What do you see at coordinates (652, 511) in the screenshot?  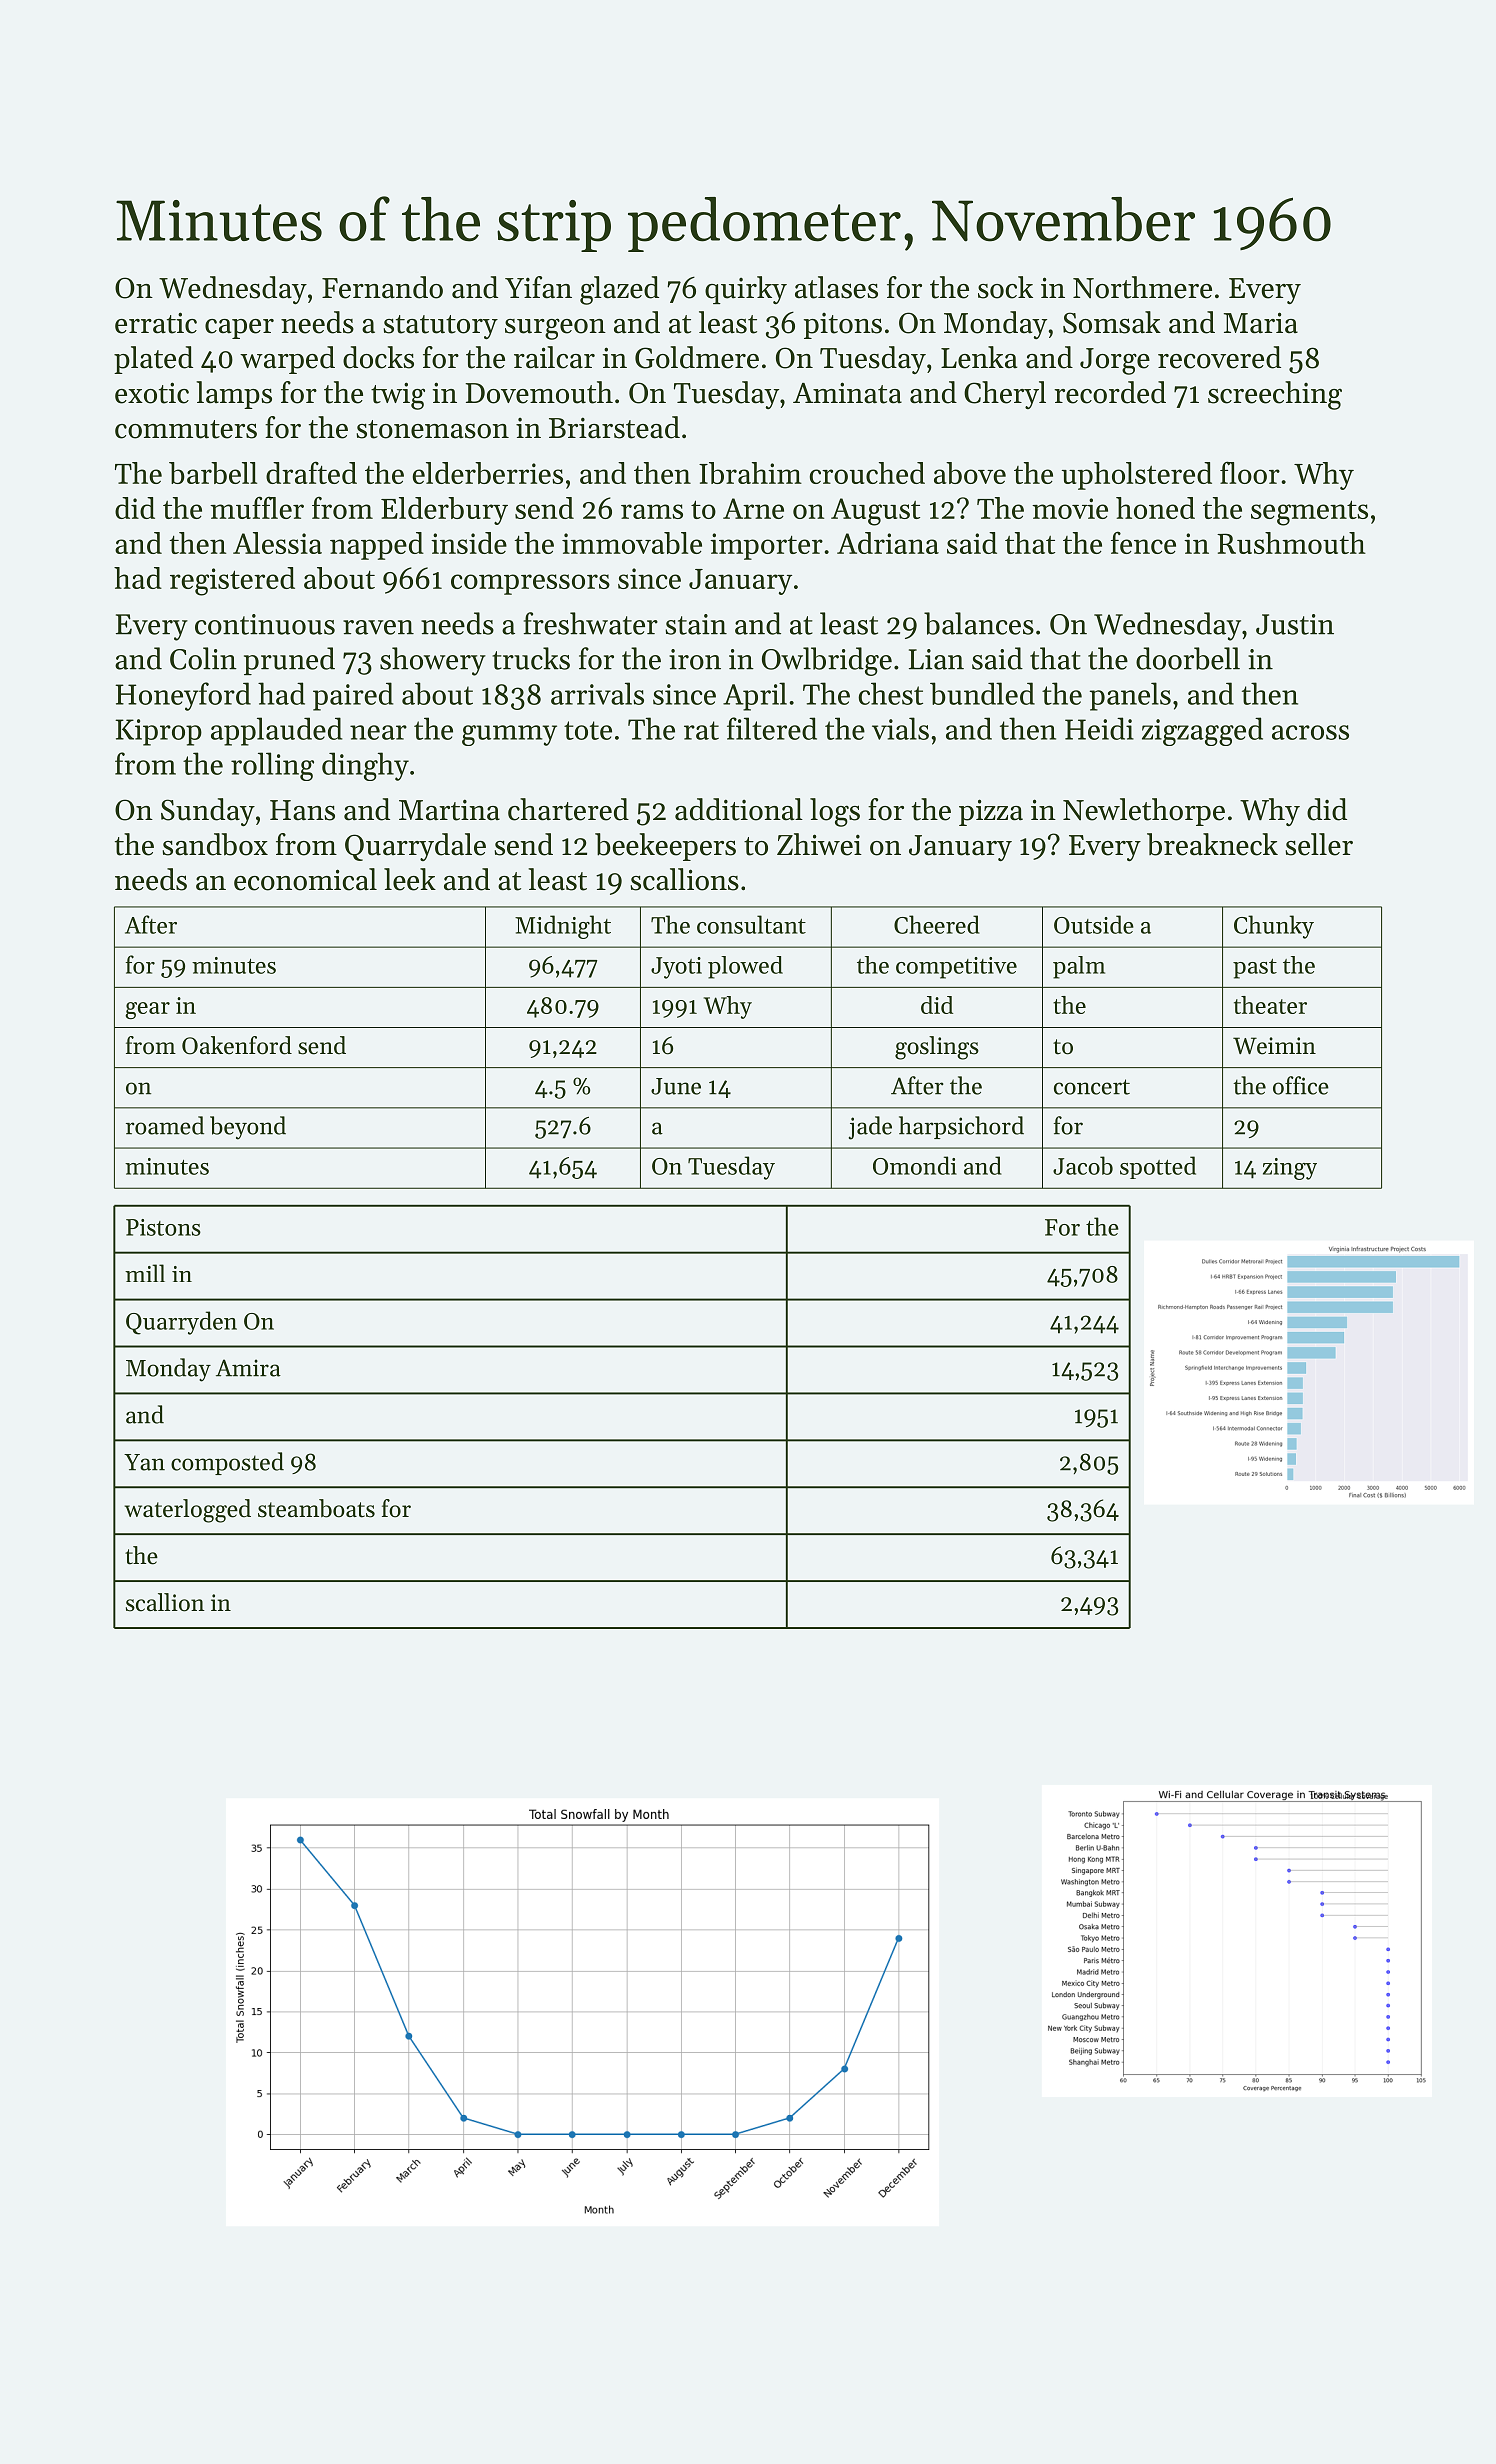 I see `rams` at bounding box center [652, 511].
